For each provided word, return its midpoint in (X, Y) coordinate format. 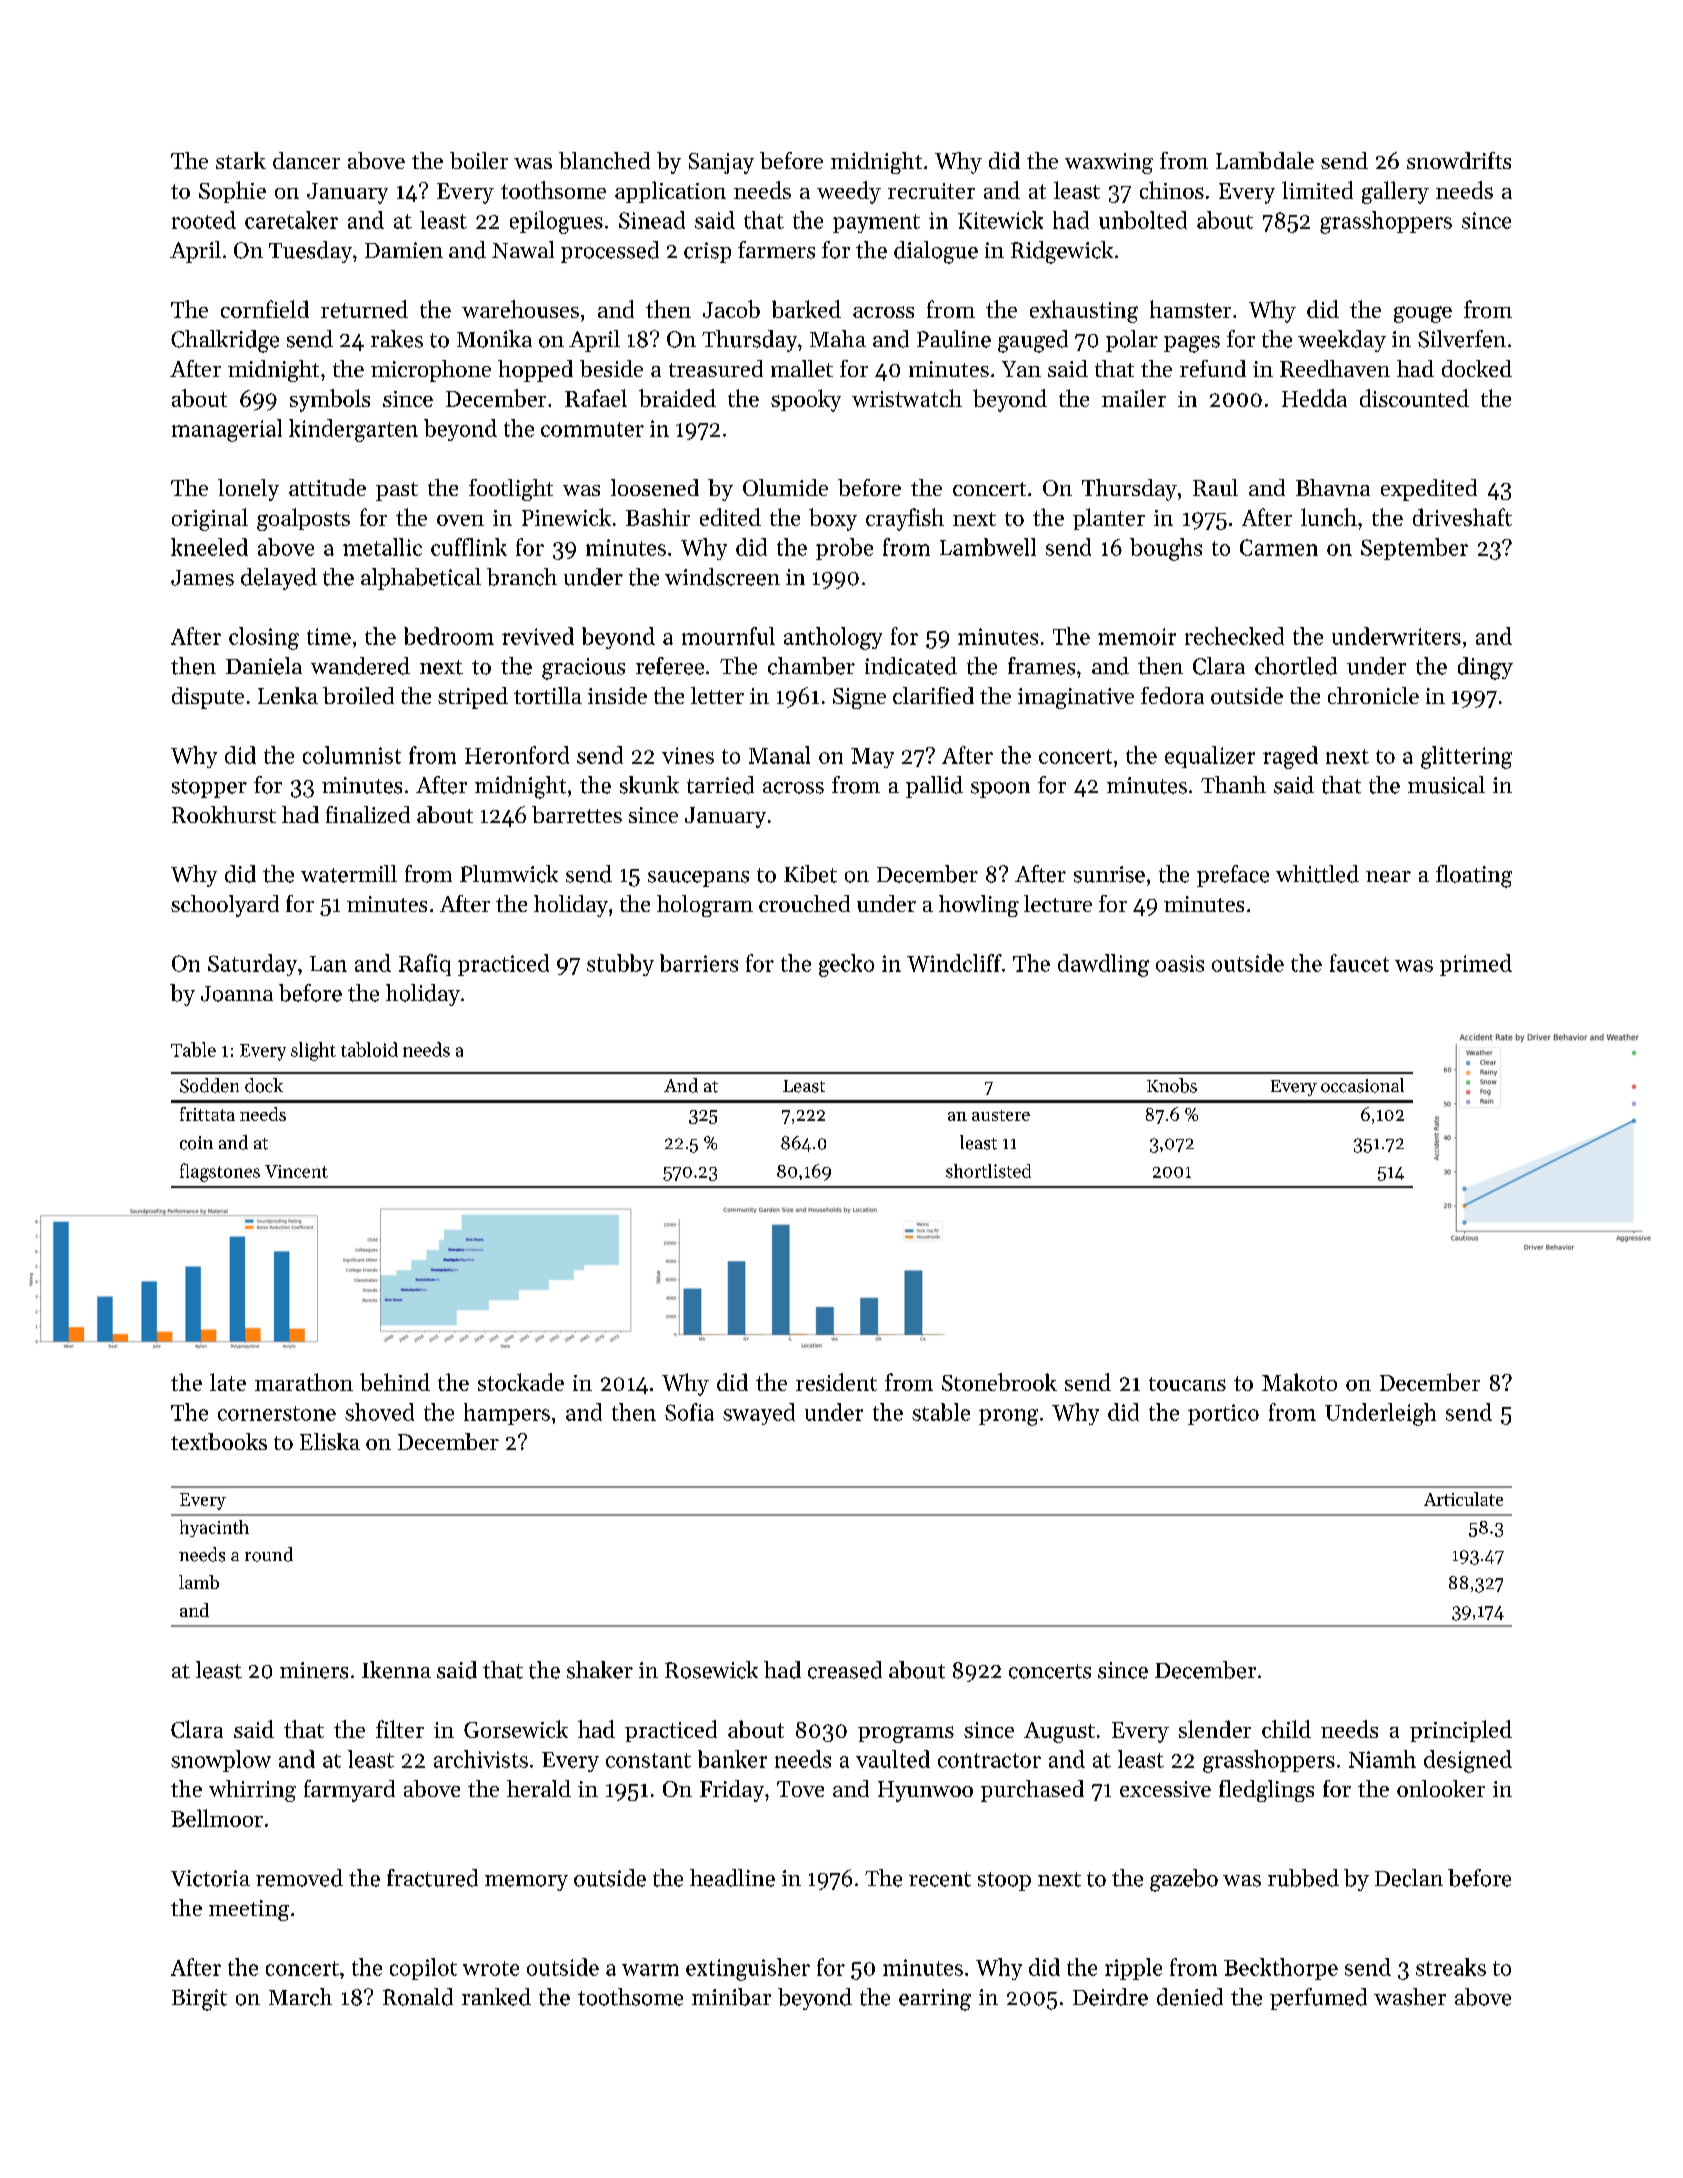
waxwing (1109, 163)
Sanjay (721, 163)
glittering (1466, 757)
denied (1190, 1997)
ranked (496, 1997)
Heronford (517, 755)
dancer (306, 160)
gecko (846, 965)
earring (935, 2000)
